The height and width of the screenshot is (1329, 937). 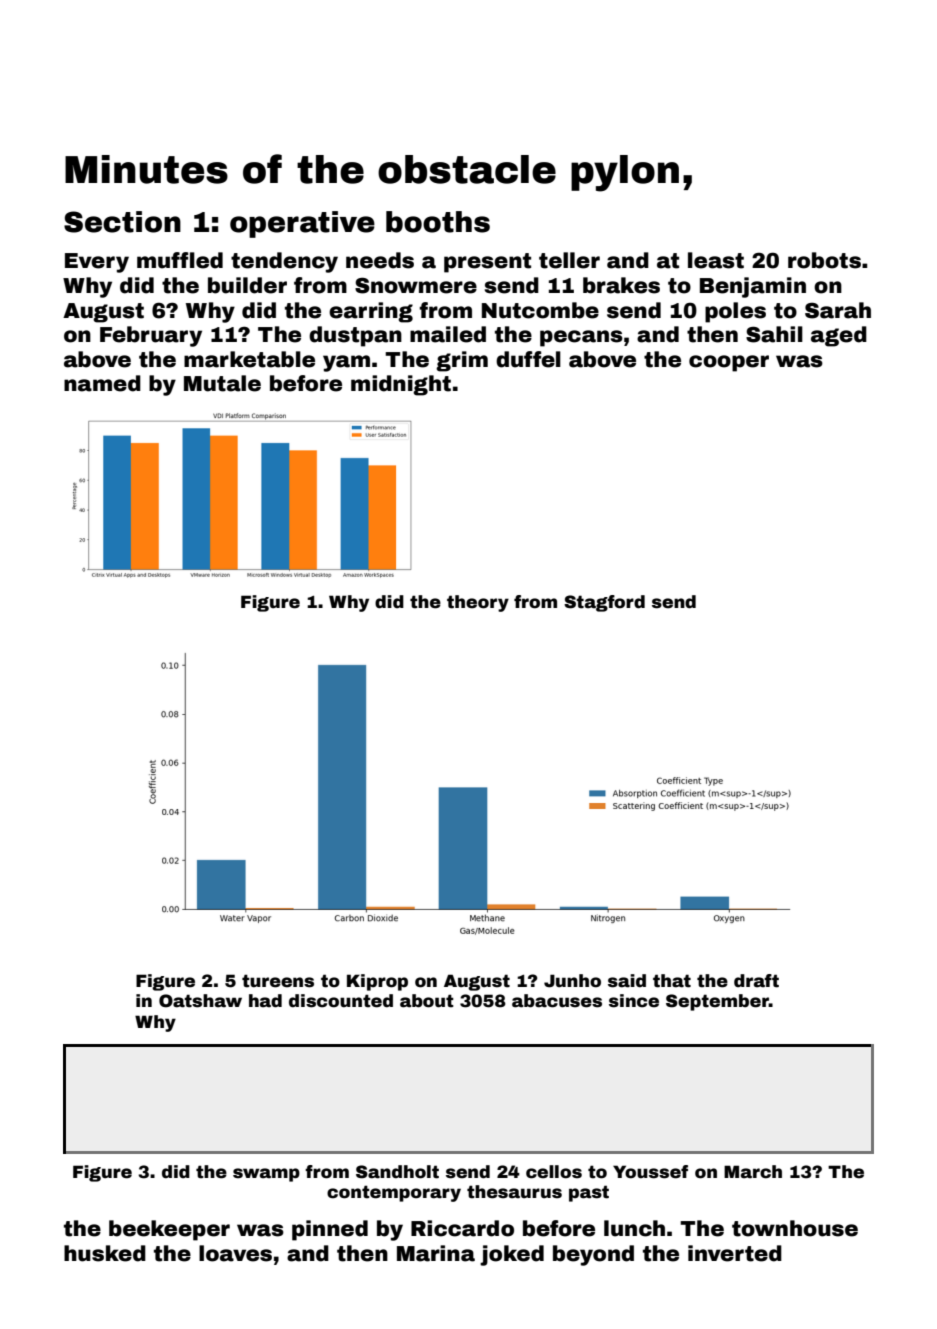 What do you see at coordinates (278, 981) in the screenshot?
I see `tureens` at bounding box center [278, 981].
